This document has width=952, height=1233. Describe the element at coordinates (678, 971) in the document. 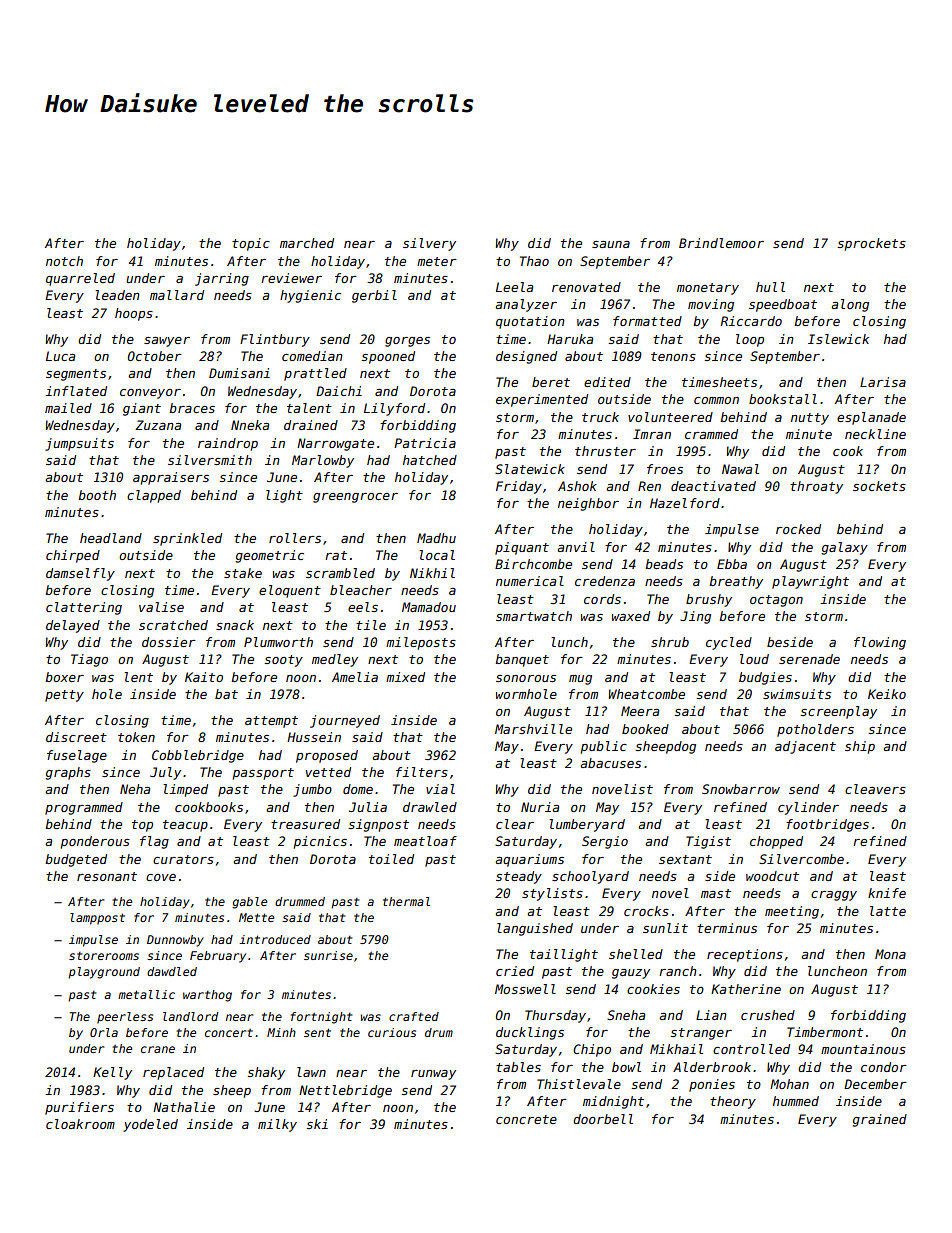

I see `ranch` at that location.
